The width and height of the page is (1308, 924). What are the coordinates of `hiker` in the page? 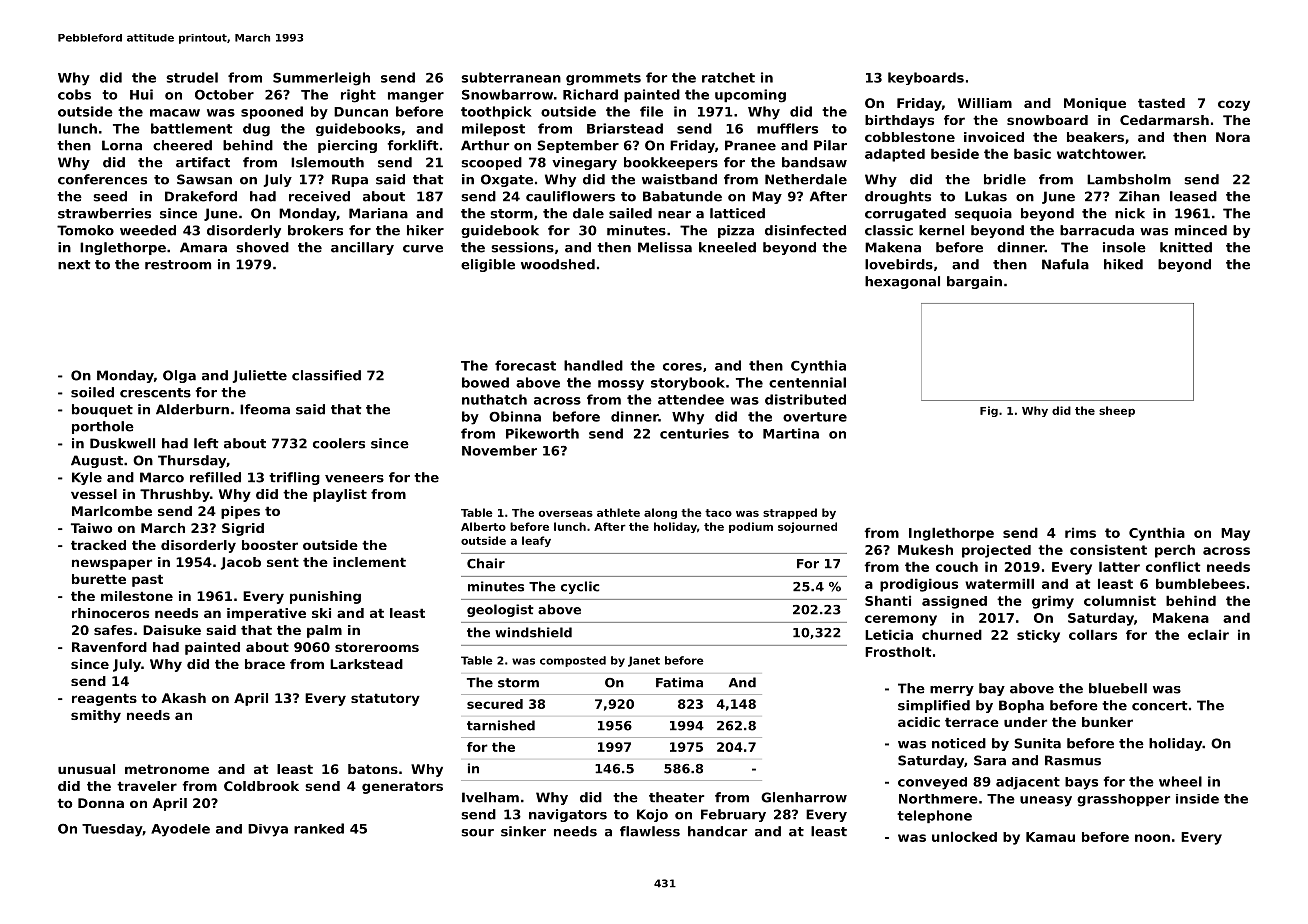 It's located at (425, 230).
